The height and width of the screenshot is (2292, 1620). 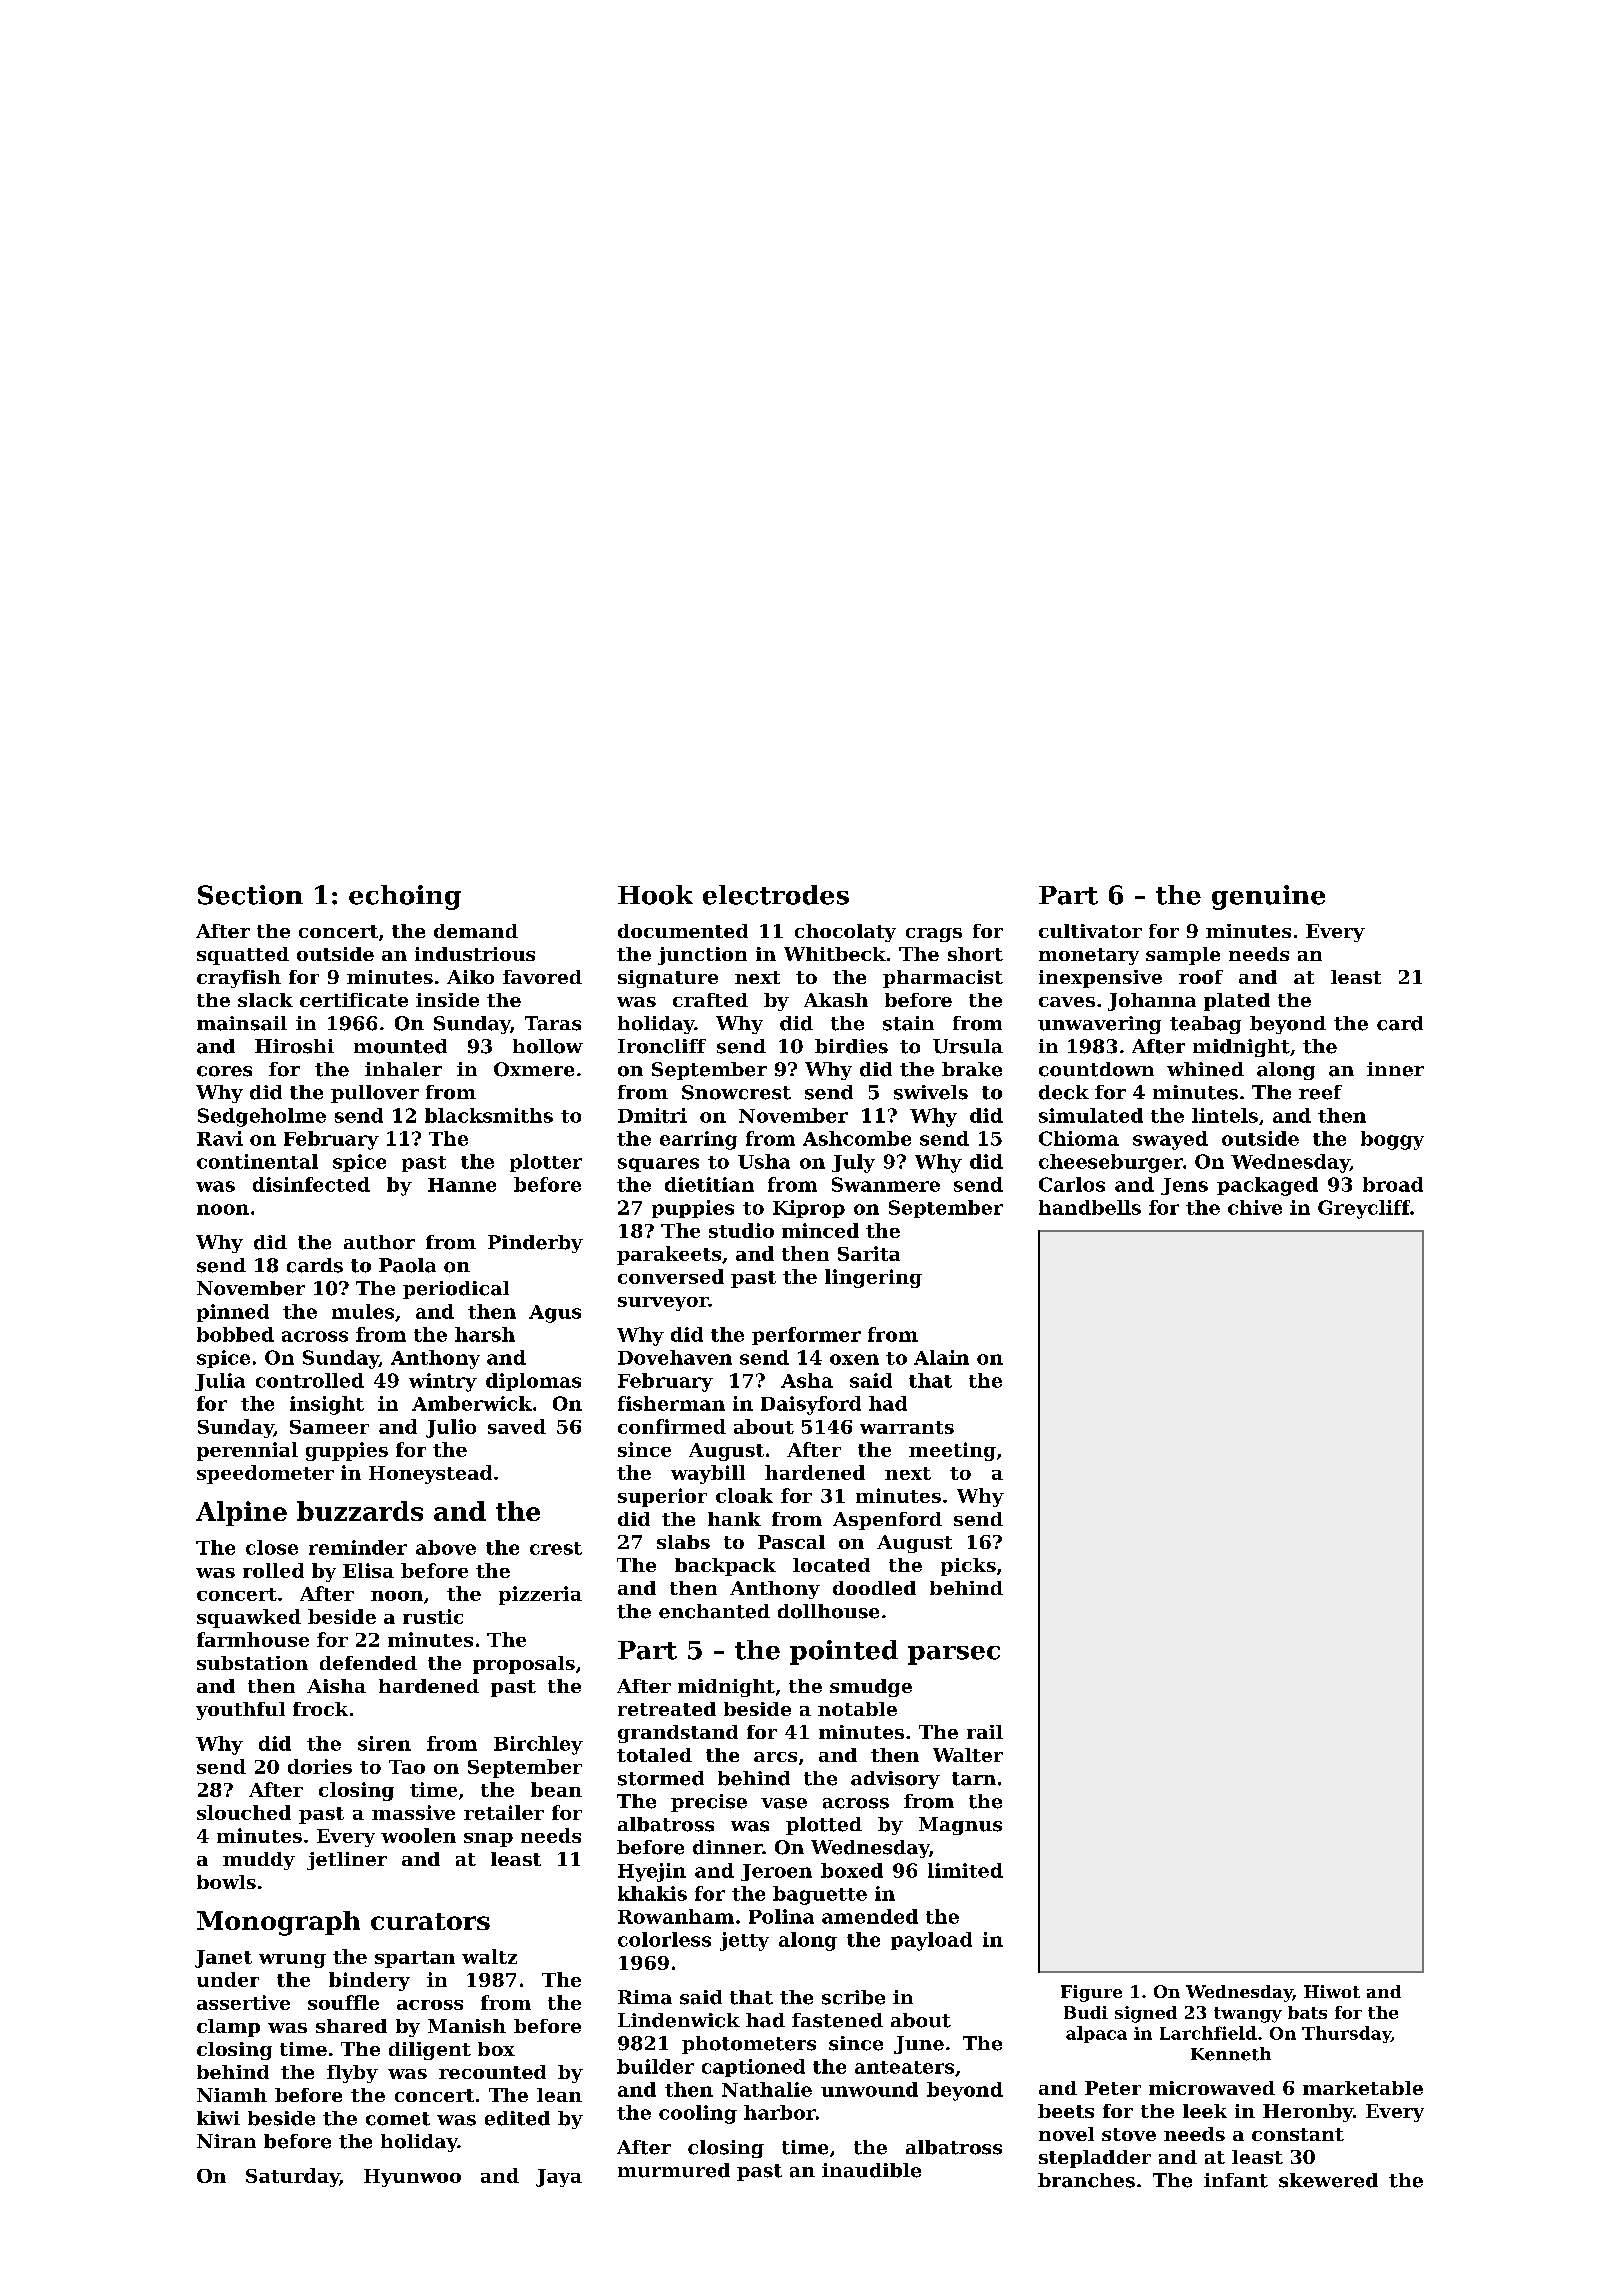 I want to click on skewered, so click(x=1328, y=2180).
